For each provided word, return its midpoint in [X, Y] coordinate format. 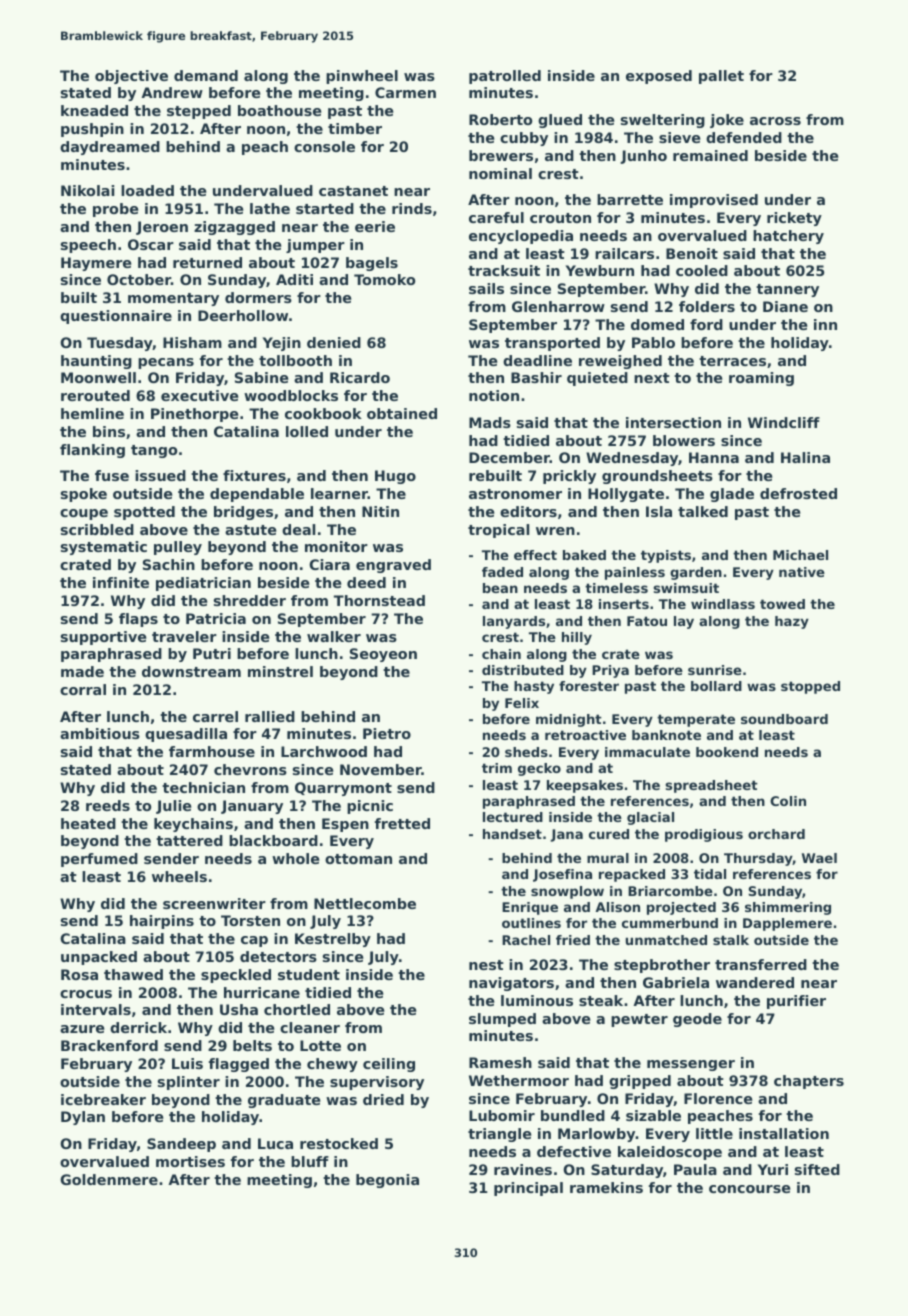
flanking [92, 451]
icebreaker [103, 1099]
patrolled [505, 77]
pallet [721, 77]
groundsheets [657, 477]
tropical [498, 531]
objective [131, 77]
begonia [387, 1181]
